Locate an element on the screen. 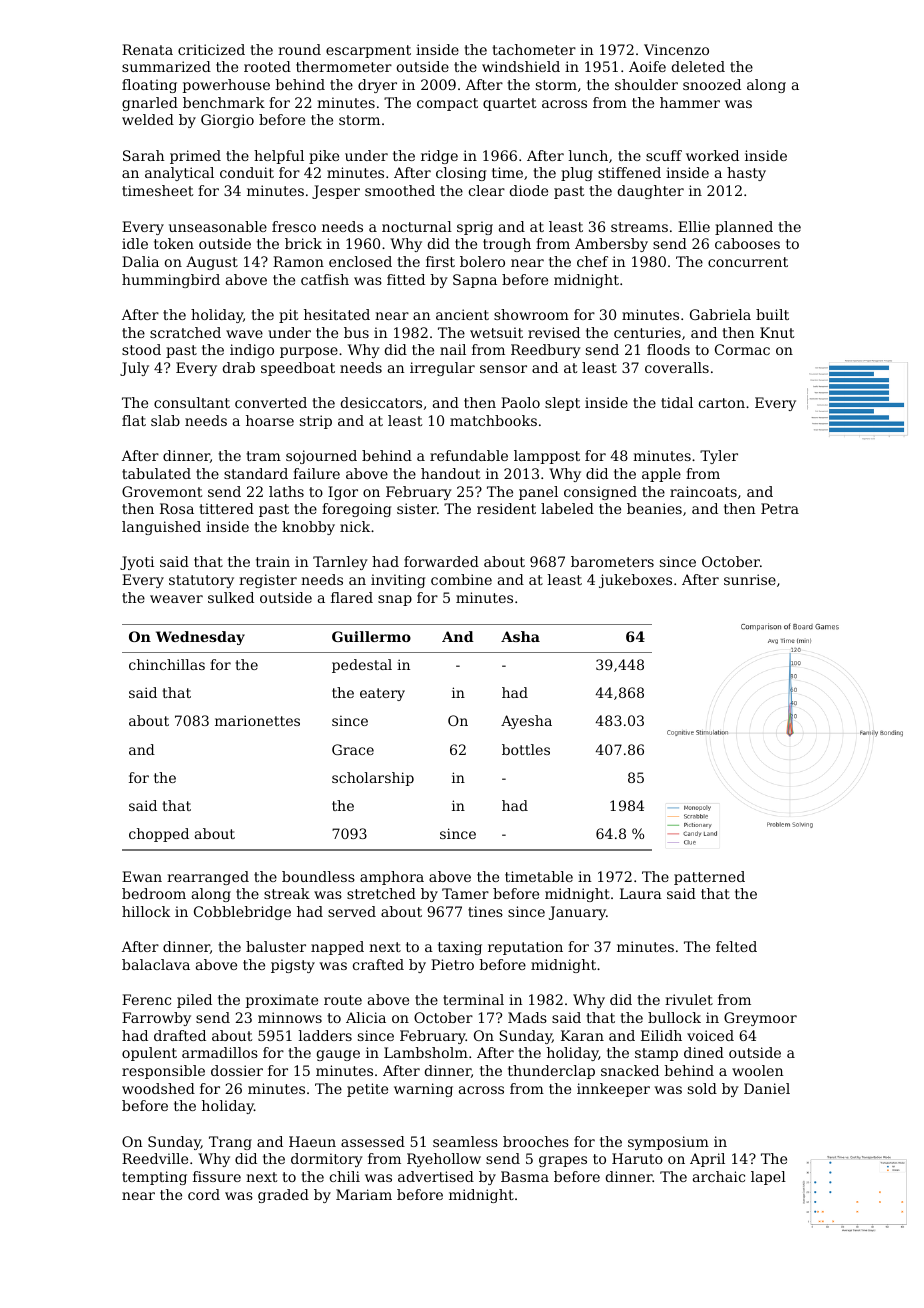  Ayesha is located at coordinates (526, 722).
